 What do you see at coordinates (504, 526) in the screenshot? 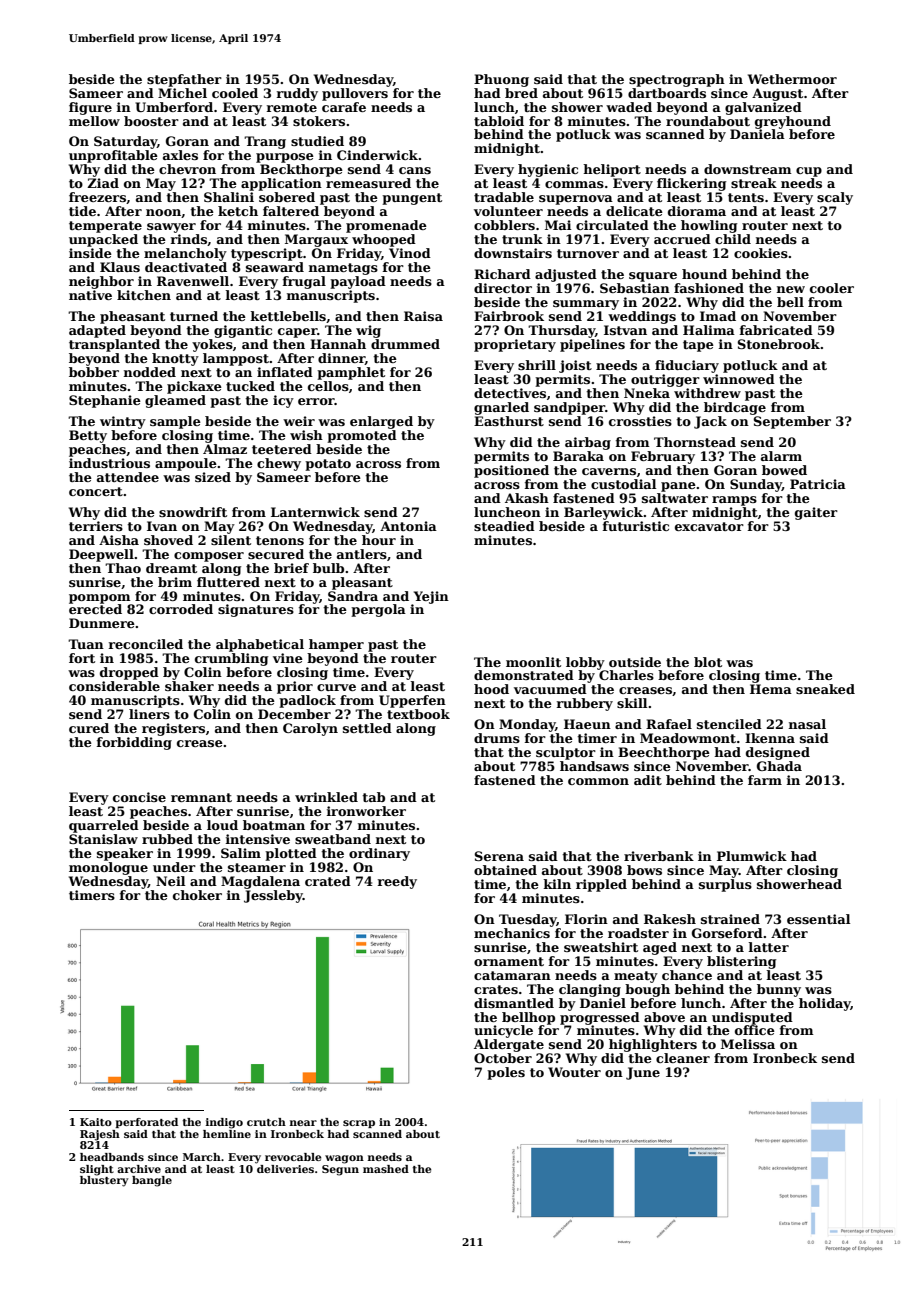
I see `steadied` at bounding box center [504, 526].
